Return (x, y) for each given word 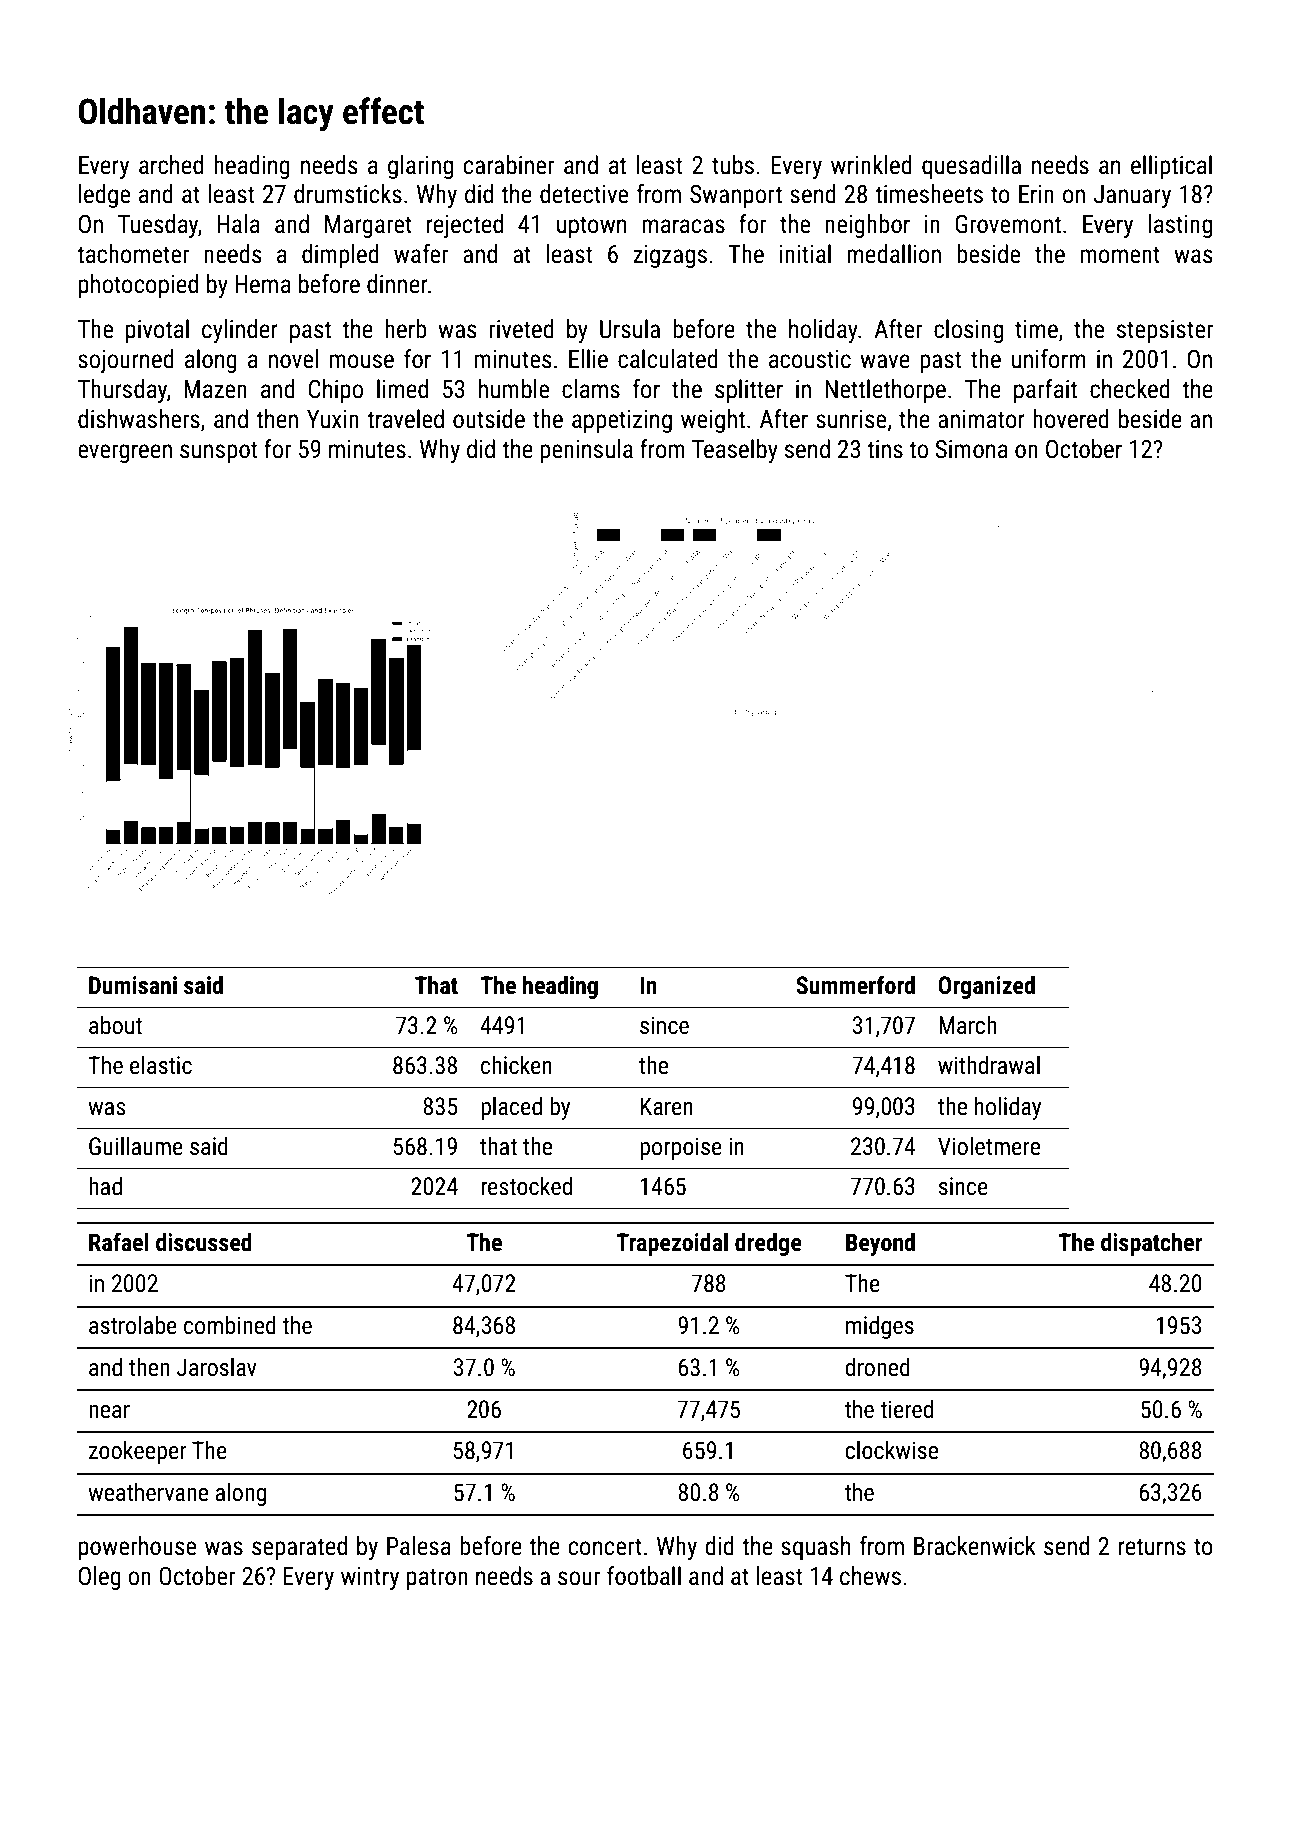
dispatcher (1152, 1244)
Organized (986, 987)
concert (605, 1547)
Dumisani (133, 985)
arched (171, 165)
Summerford (855, 985)
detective (584, 194)
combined (230, 1325)
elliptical (1171, 167)
